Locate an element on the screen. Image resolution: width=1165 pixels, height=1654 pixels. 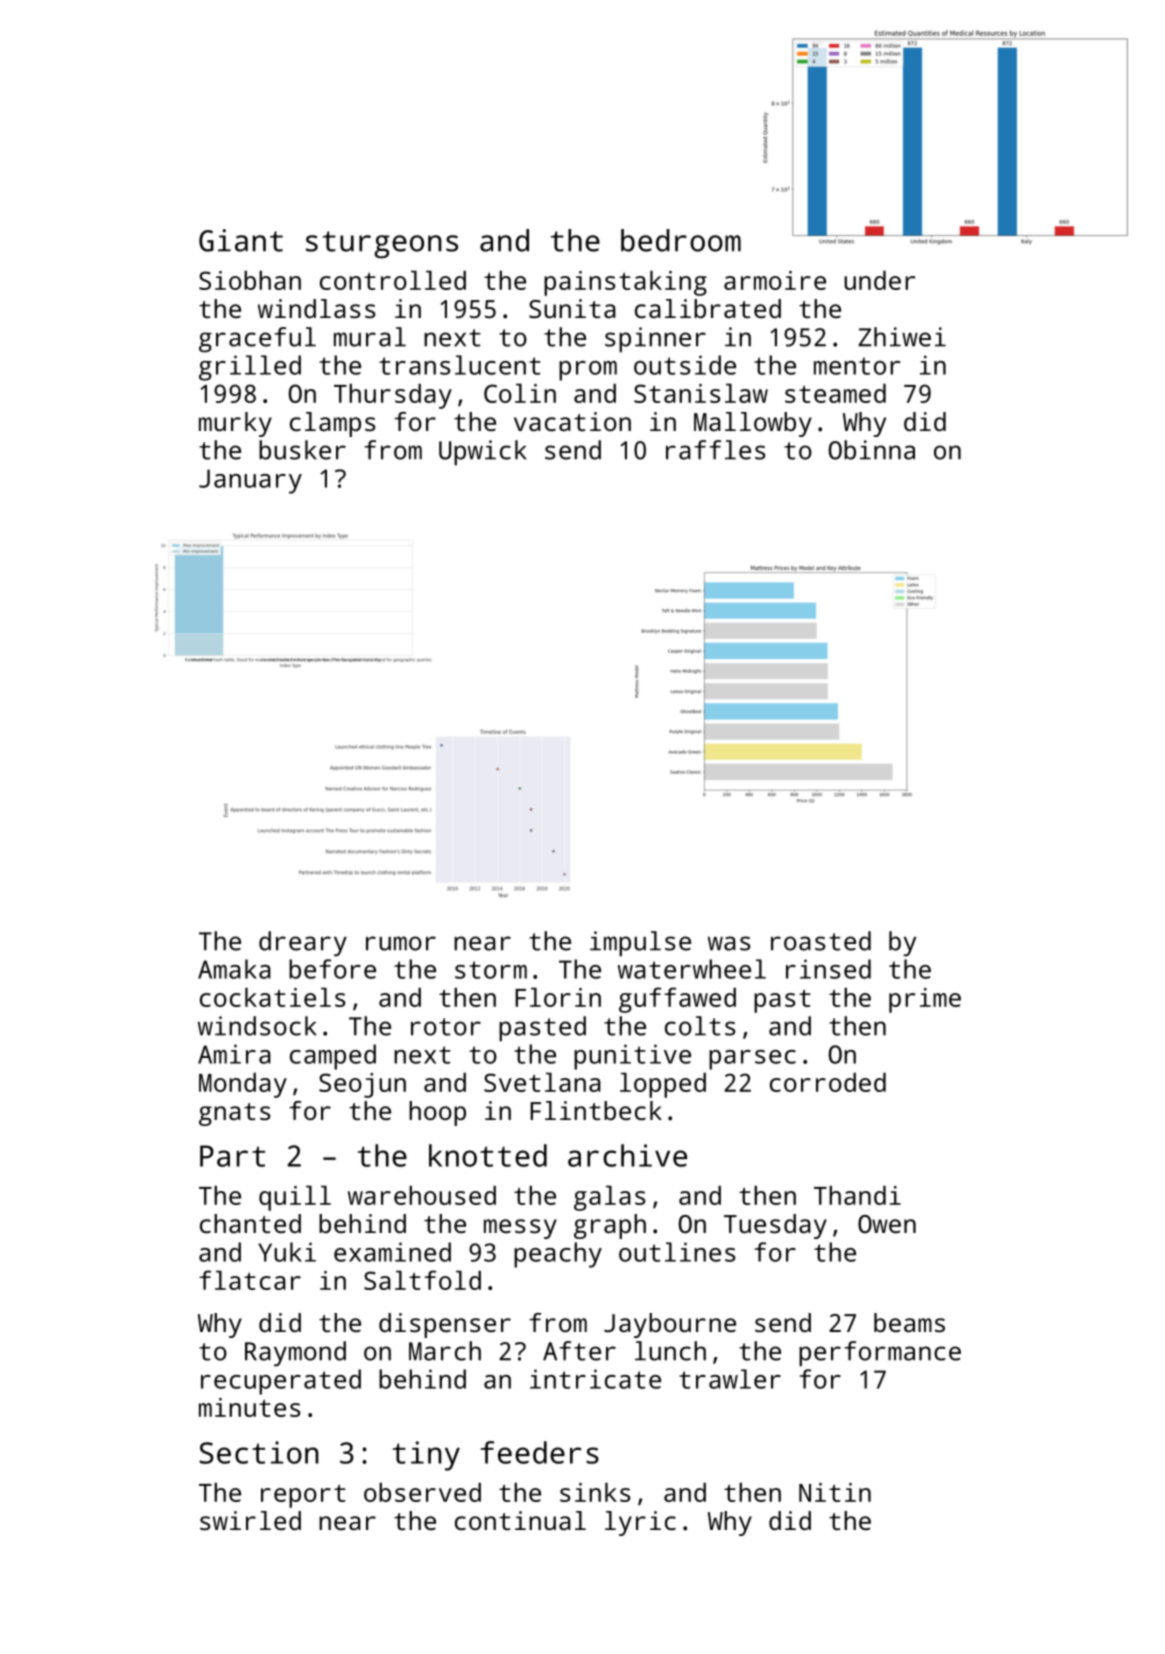
murky is located at coordinates (235, 424).
